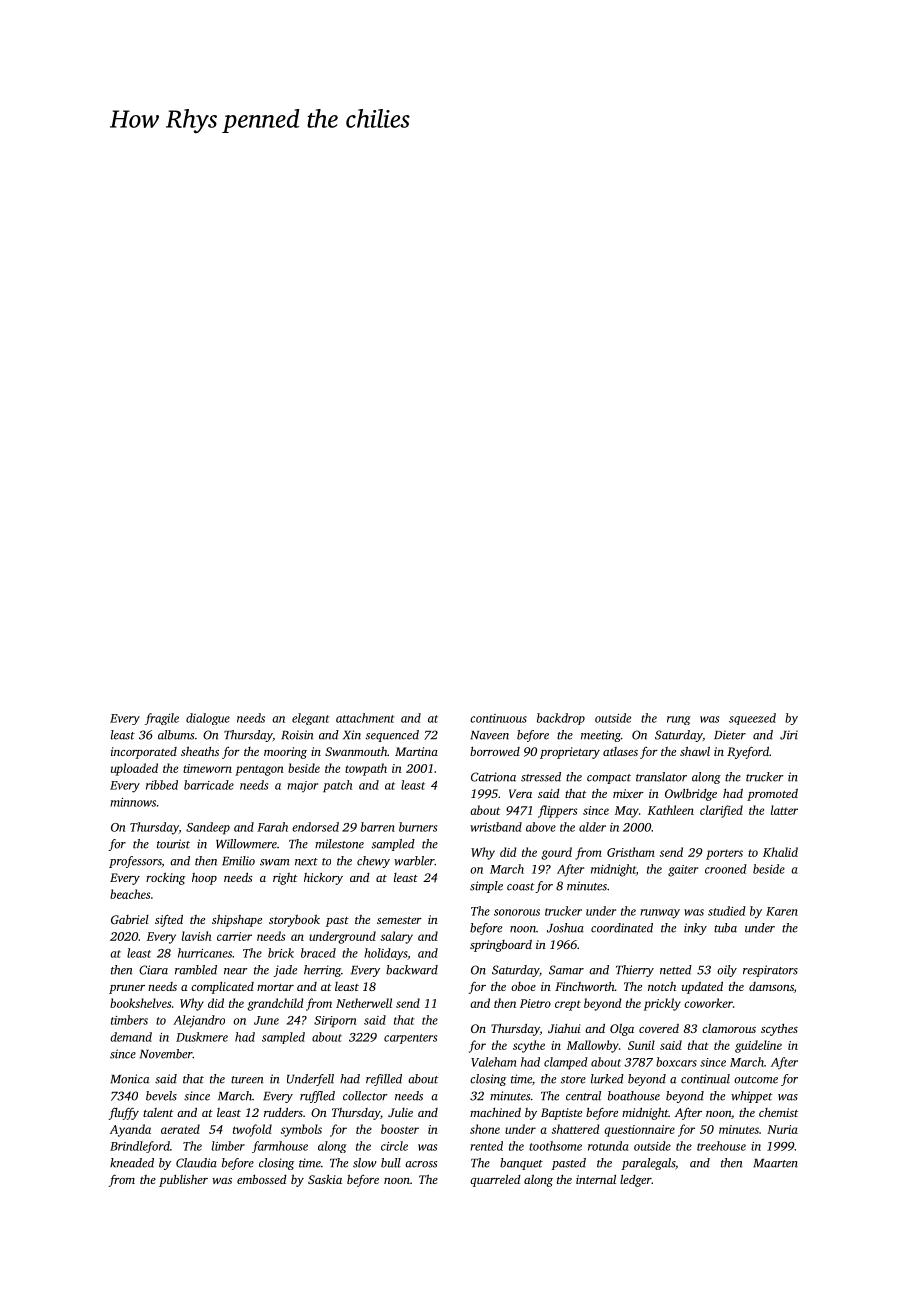  Describe the element at coordinates (495, 1112) in the image. I see `machined` at that location.
